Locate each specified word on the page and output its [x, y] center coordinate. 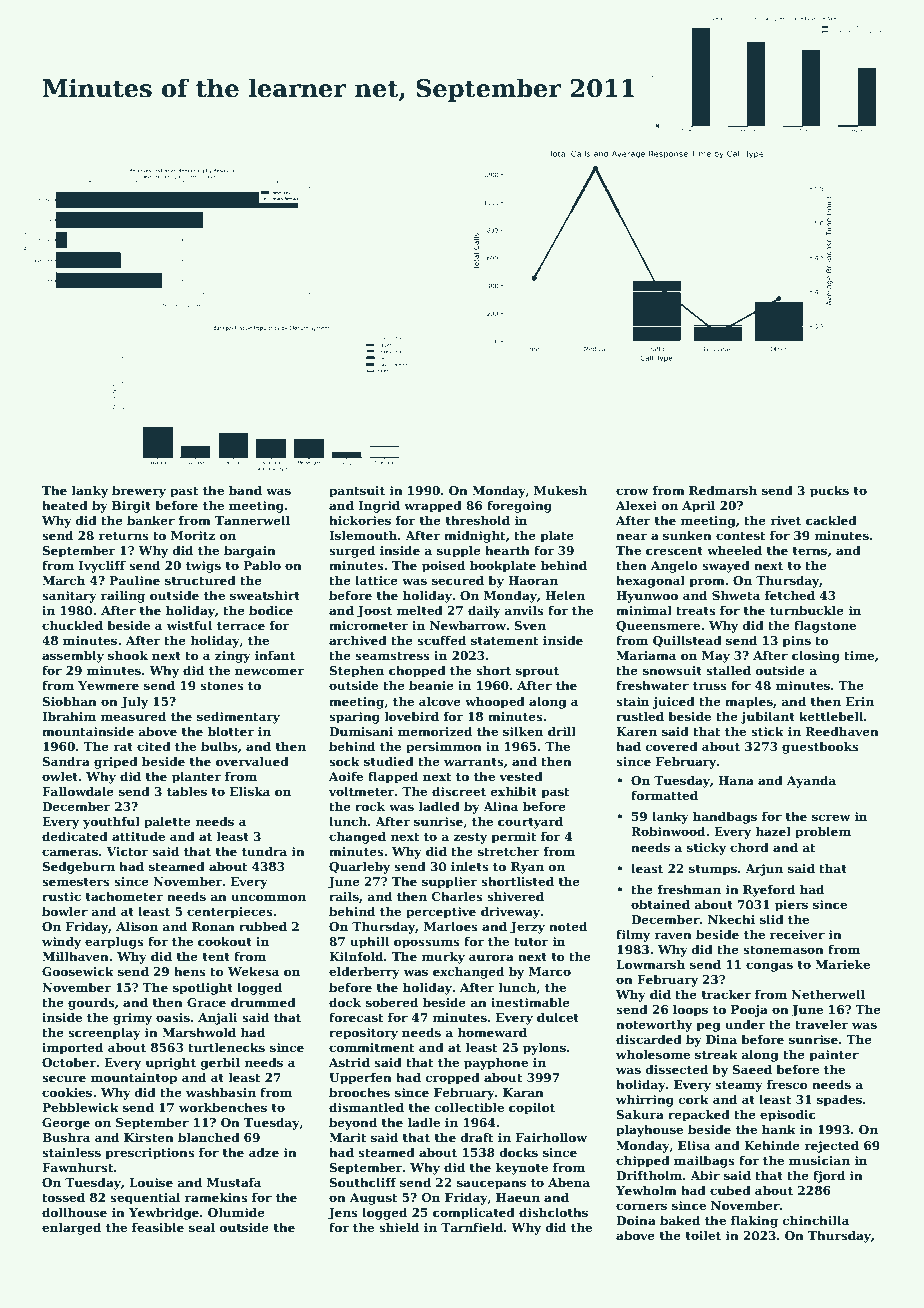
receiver [797, 934]
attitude [138, 836]
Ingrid [379, 506]
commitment [372, 1047]
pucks [829, 491]
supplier [449, 882]
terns [810, 551]
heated [65, 505]
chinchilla [816, 1220]
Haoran [533, 580]
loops [690, 1010]
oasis [173, 1017]
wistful [189, 625]
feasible [158, 1227]
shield [399, 1227]
